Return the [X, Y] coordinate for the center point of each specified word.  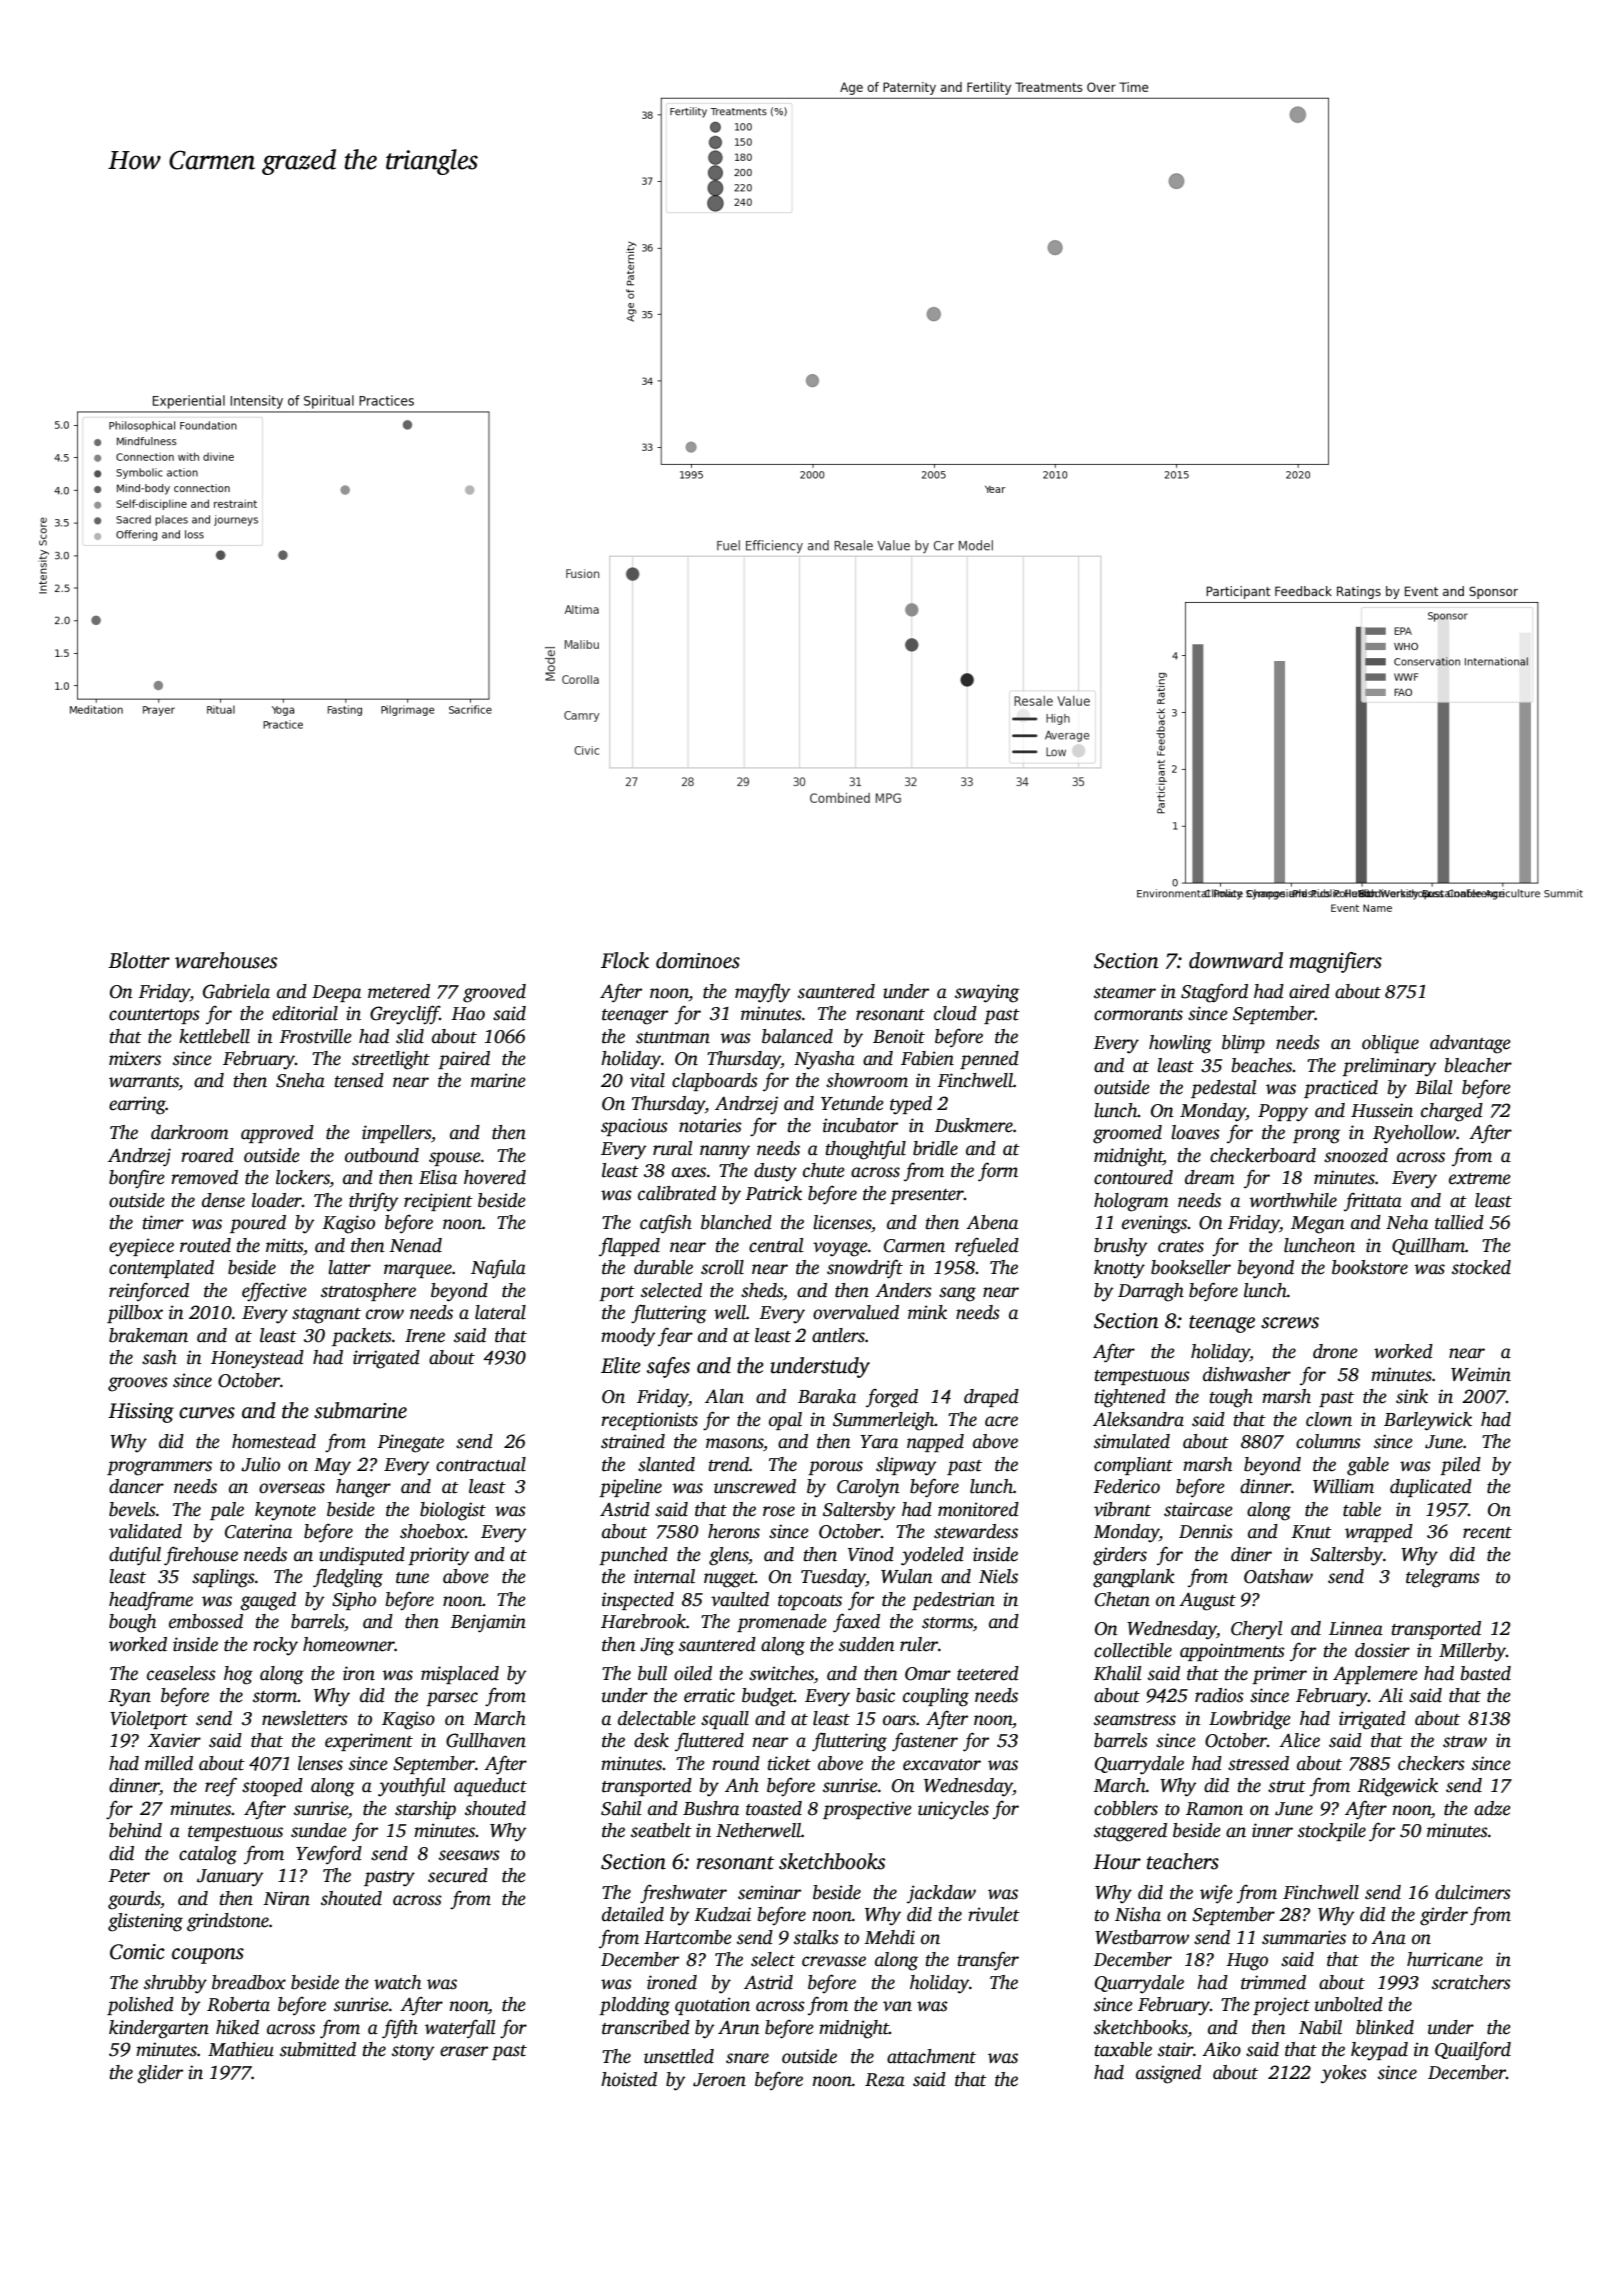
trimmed [1273, 1982]
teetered [988, 1673]
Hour [1117, 1862]
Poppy [1283, 1113]
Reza [885, 2080]
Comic [137, 1952]
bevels [132, 1509]
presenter [927, 1196]
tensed [359, 1080]
